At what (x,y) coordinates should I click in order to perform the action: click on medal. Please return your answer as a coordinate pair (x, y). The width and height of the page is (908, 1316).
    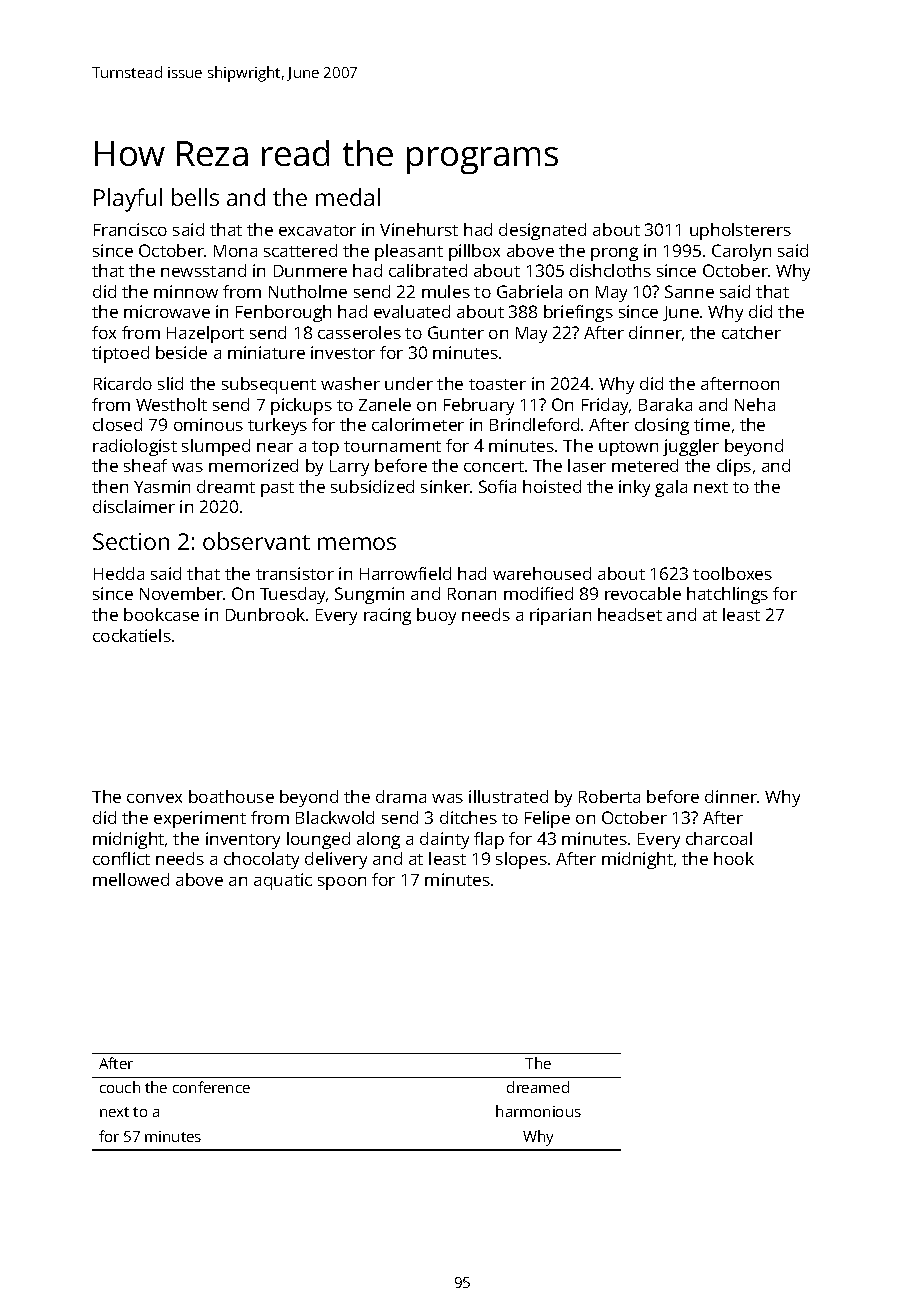
    Looking at the image, I should click on (348, 197).
